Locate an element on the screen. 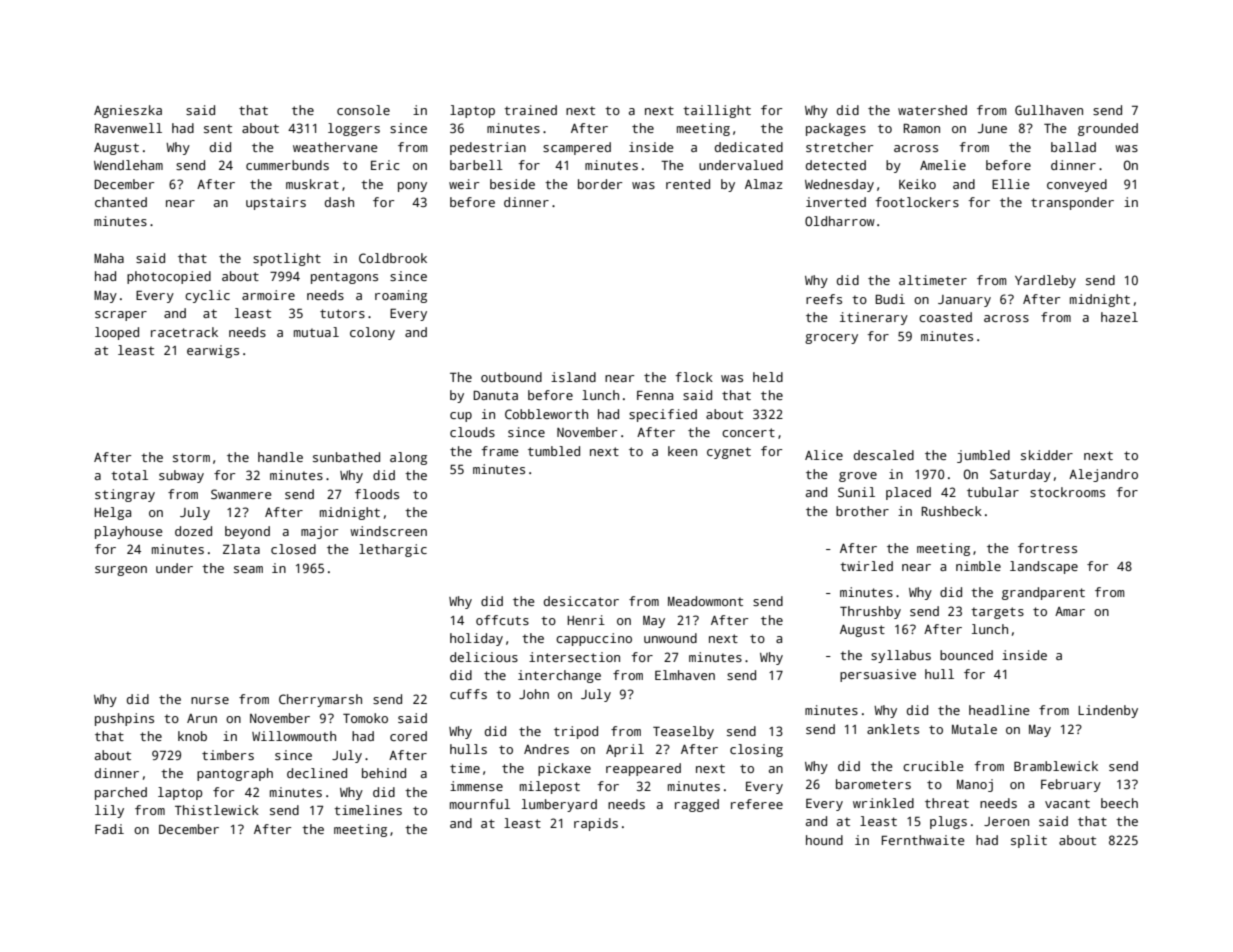 The width and height of the screenshot is (1233, 952). dash is located at coordinates (339, 202).
